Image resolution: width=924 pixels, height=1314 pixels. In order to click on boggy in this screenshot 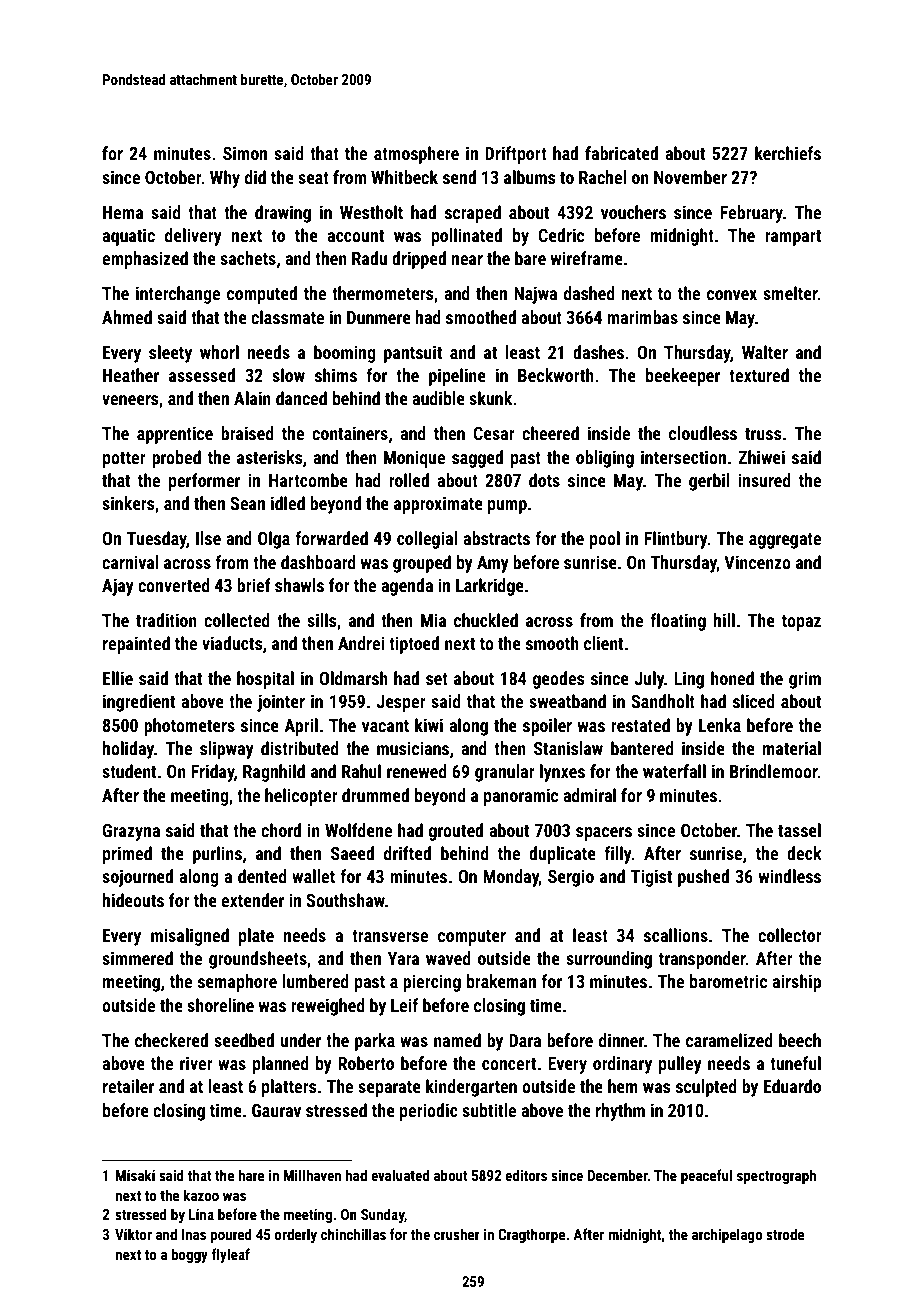, I will do `click(189, 1255)`.
